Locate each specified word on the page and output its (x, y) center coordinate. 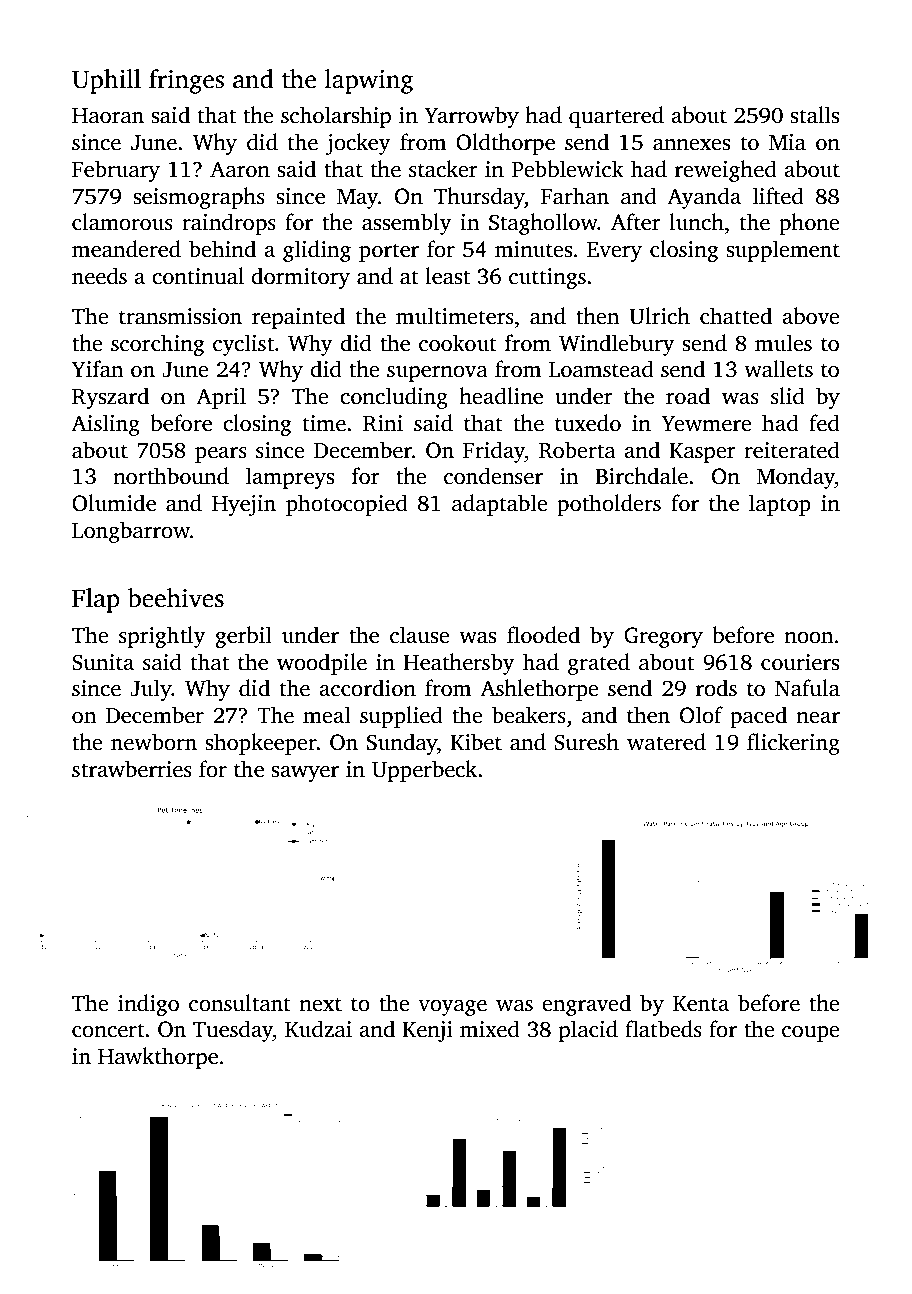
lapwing (369, 81)
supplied (401, 717)
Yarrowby (471, 117)
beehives (176, 598)
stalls (814, 115)
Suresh (586, 742)
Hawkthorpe (158, 1058)
